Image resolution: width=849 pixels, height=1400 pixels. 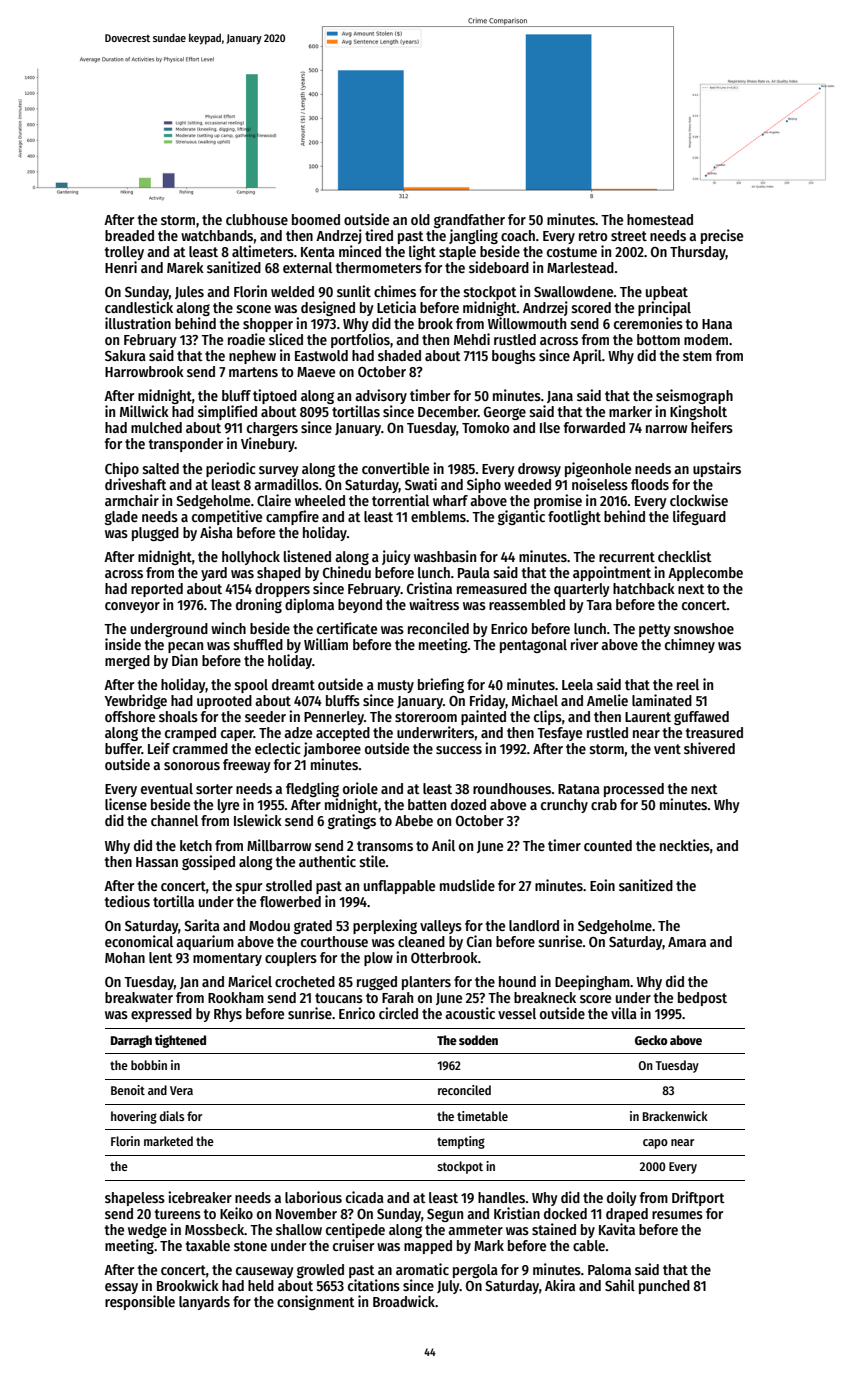 What do you see at coordinates (469, 221) in the image?
I see `grandfather` at bounding box center [469, 221].
